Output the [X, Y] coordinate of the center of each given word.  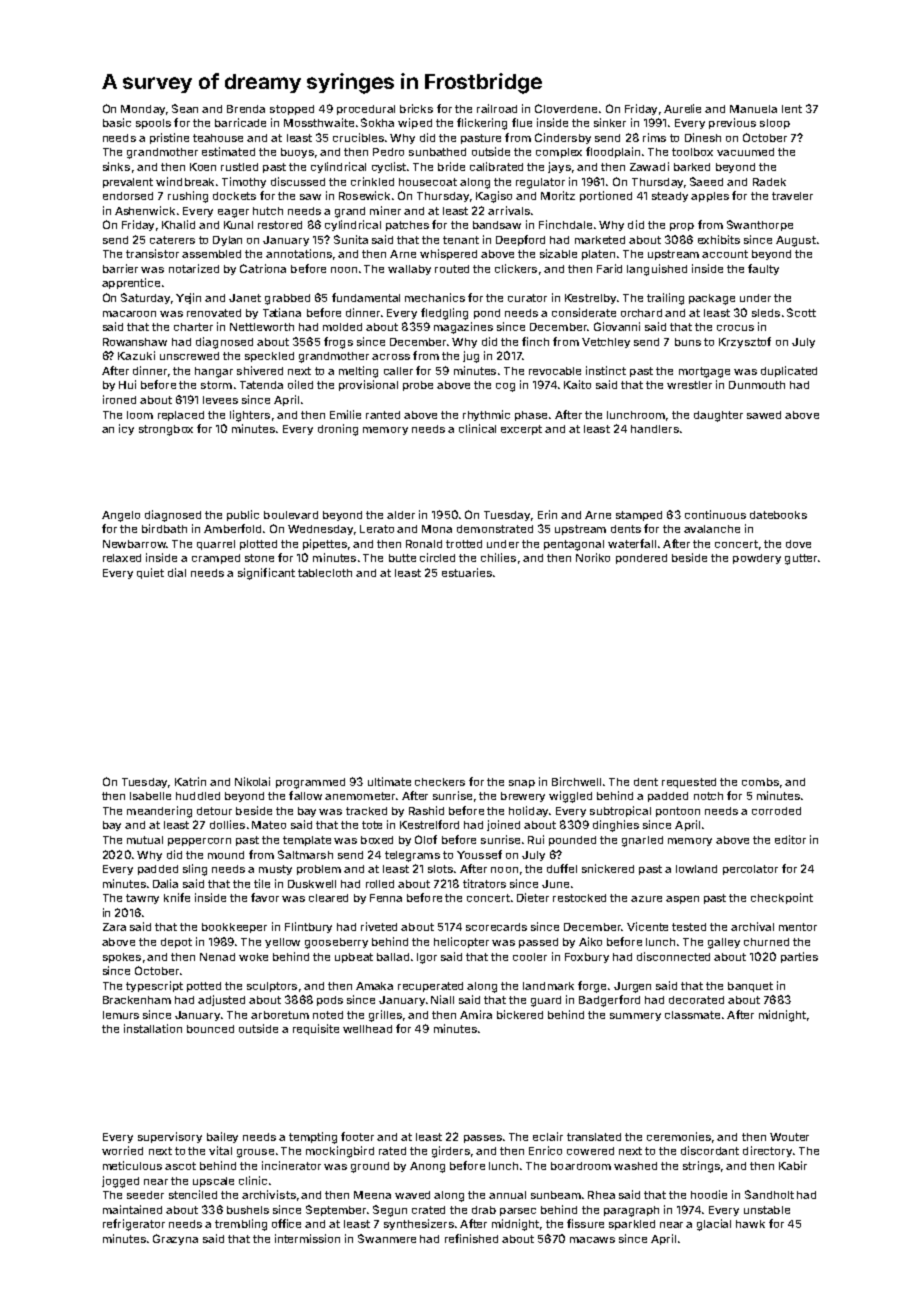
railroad [497, 108]
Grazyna [175, 1239]
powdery [757, 559]
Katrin [190, 781]
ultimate [389, 781]
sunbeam [556, 1195]
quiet [150, 573]
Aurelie [682, 108]
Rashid [426, 810]
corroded [776, 811]
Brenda [246, 109]
